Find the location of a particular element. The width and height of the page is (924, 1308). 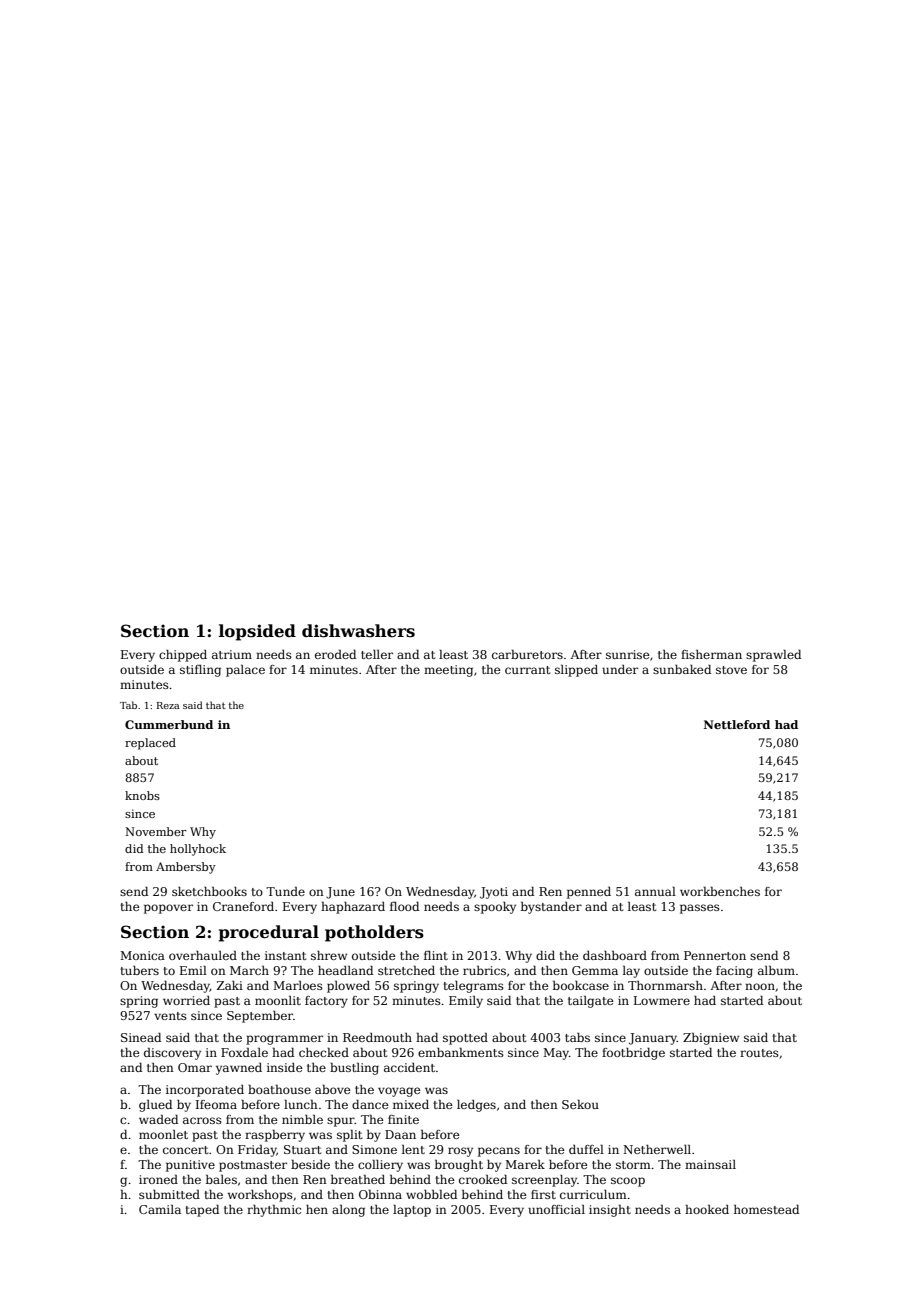

dishwashers is located at coordinates (358, 631).
